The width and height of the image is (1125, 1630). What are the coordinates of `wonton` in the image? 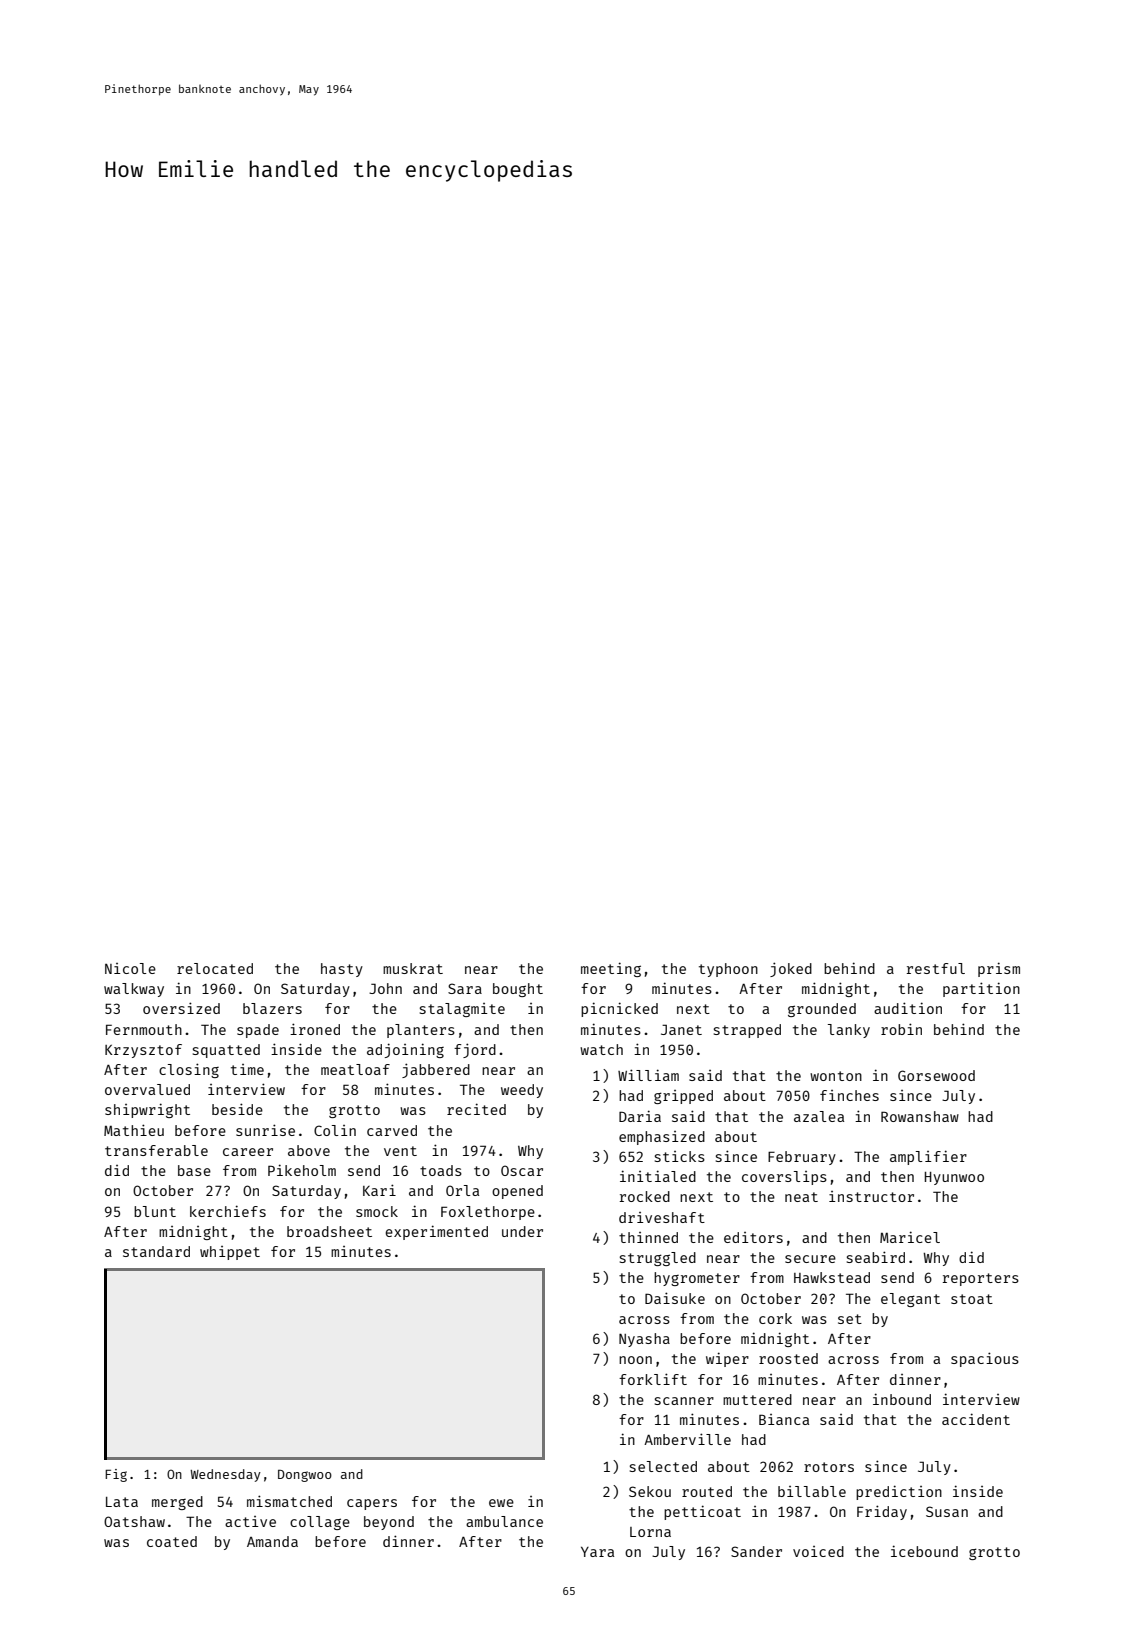 It's located at (836, 1076).
